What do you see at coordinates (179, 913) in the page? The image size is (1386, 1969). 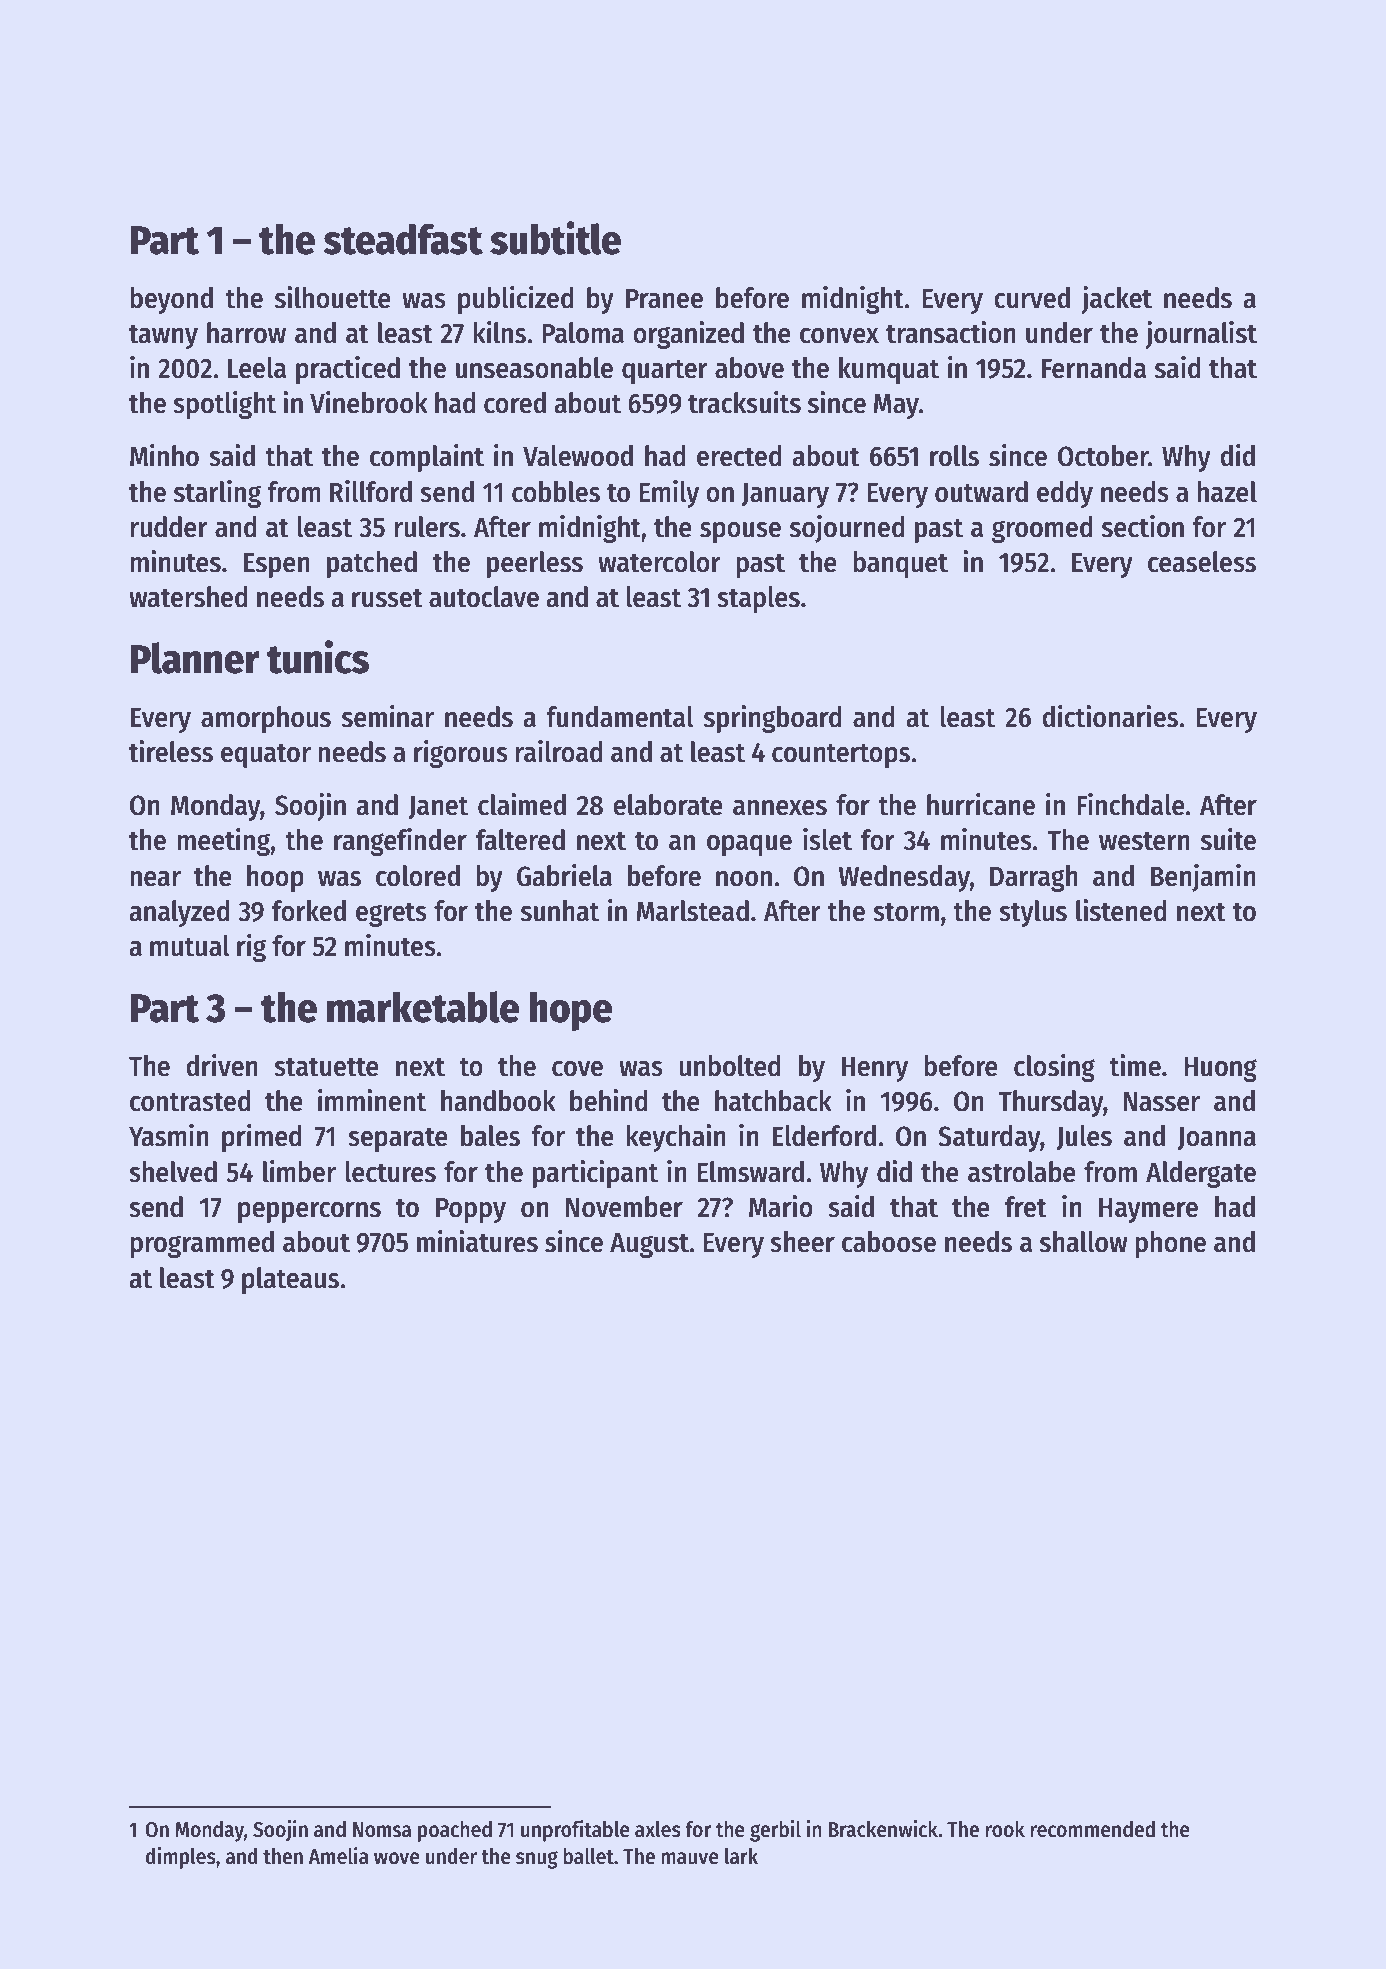 I see `analyzed` at bounding box center [179, 913].
